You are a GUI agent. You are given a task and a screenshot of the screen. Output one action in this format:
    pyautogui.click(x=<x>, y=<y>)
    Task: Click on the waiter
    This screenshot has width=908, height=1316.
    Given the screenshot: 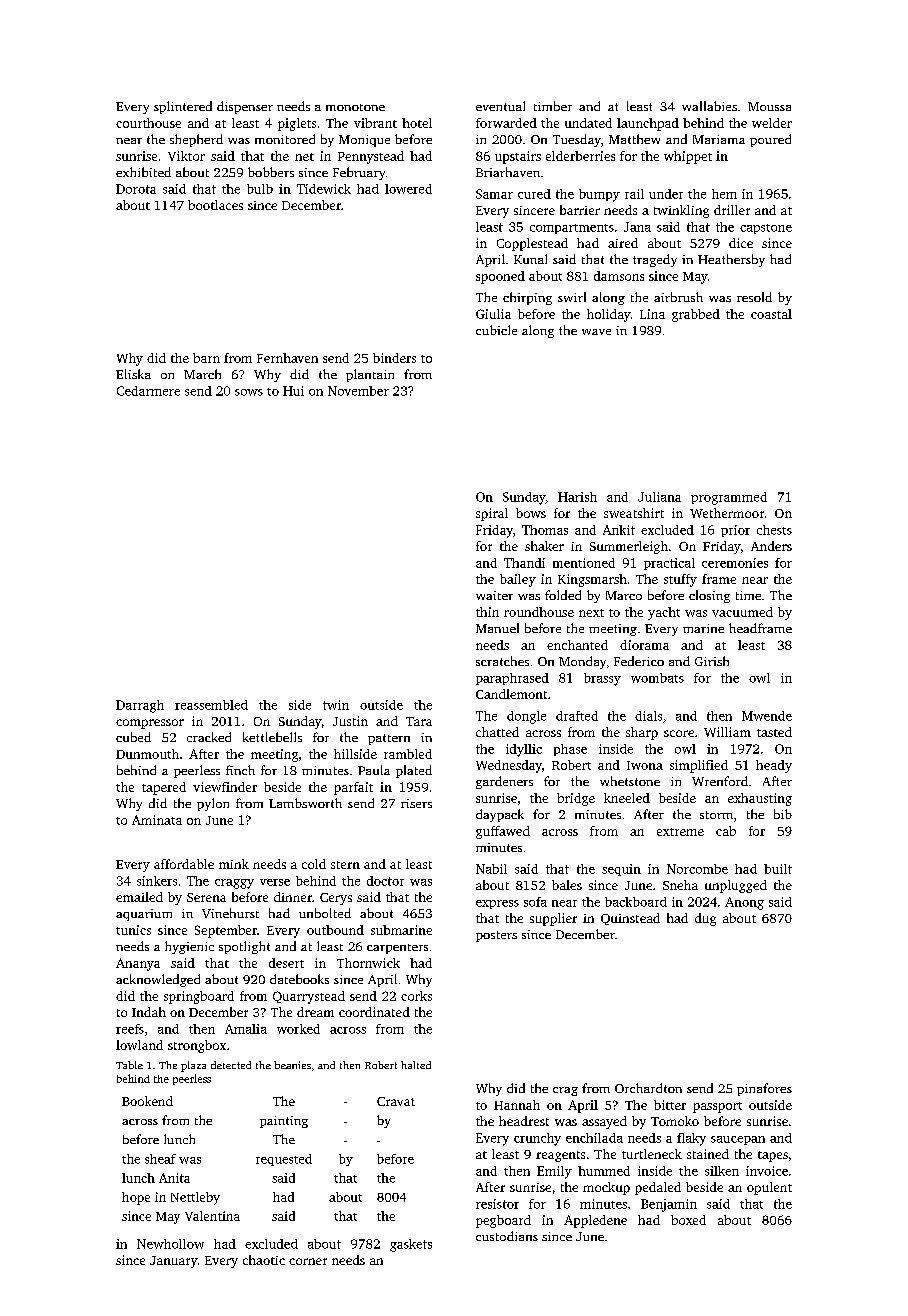 What is the action you would take?
    pyautogui.click(x=494, y=595)
